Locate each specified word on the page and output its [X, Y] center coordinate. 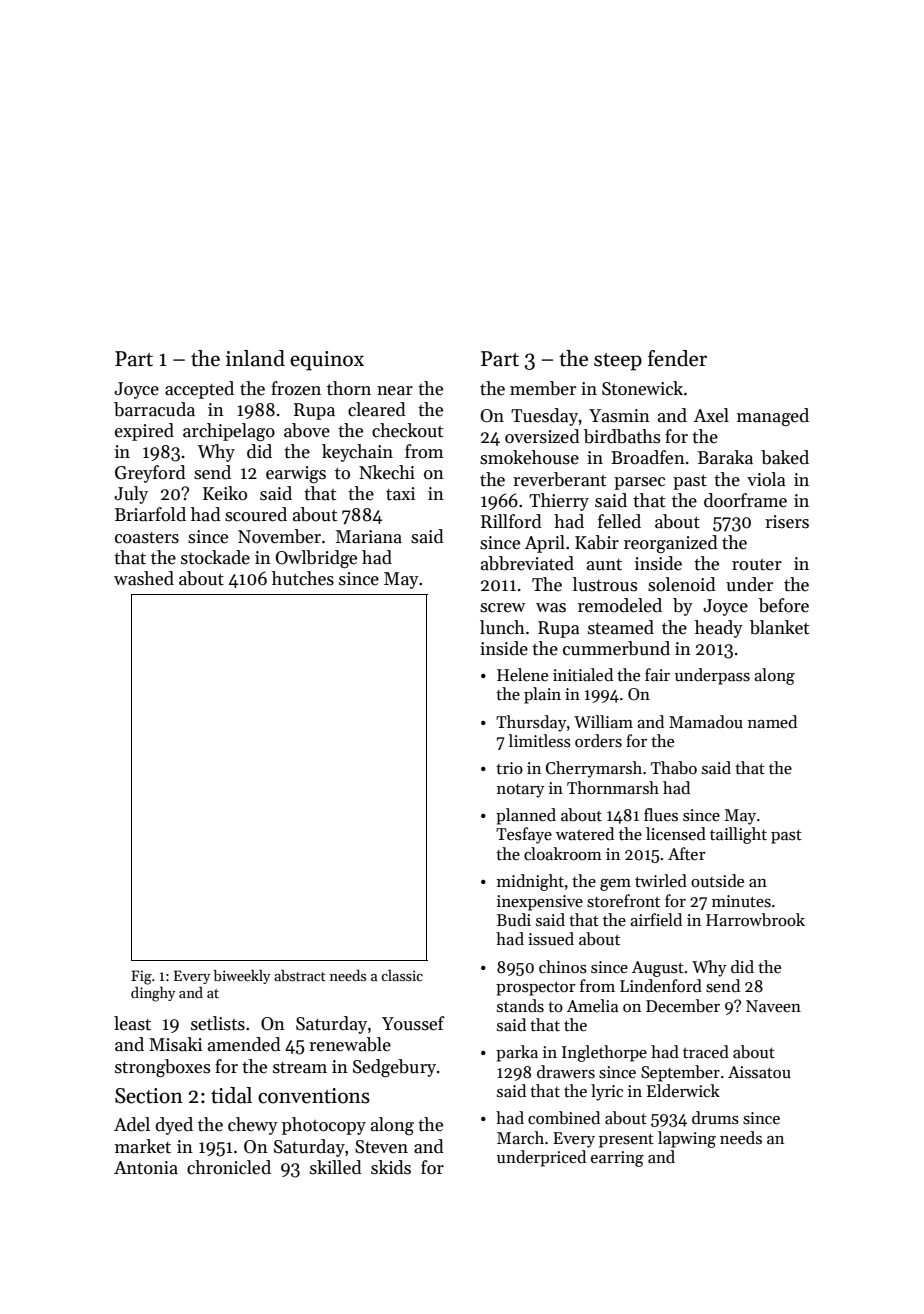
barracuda [154, 409]
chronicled [229, 1167]
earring [617, 1159]
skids [391, 1167]
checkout [407, 430]
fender [677, 358]
